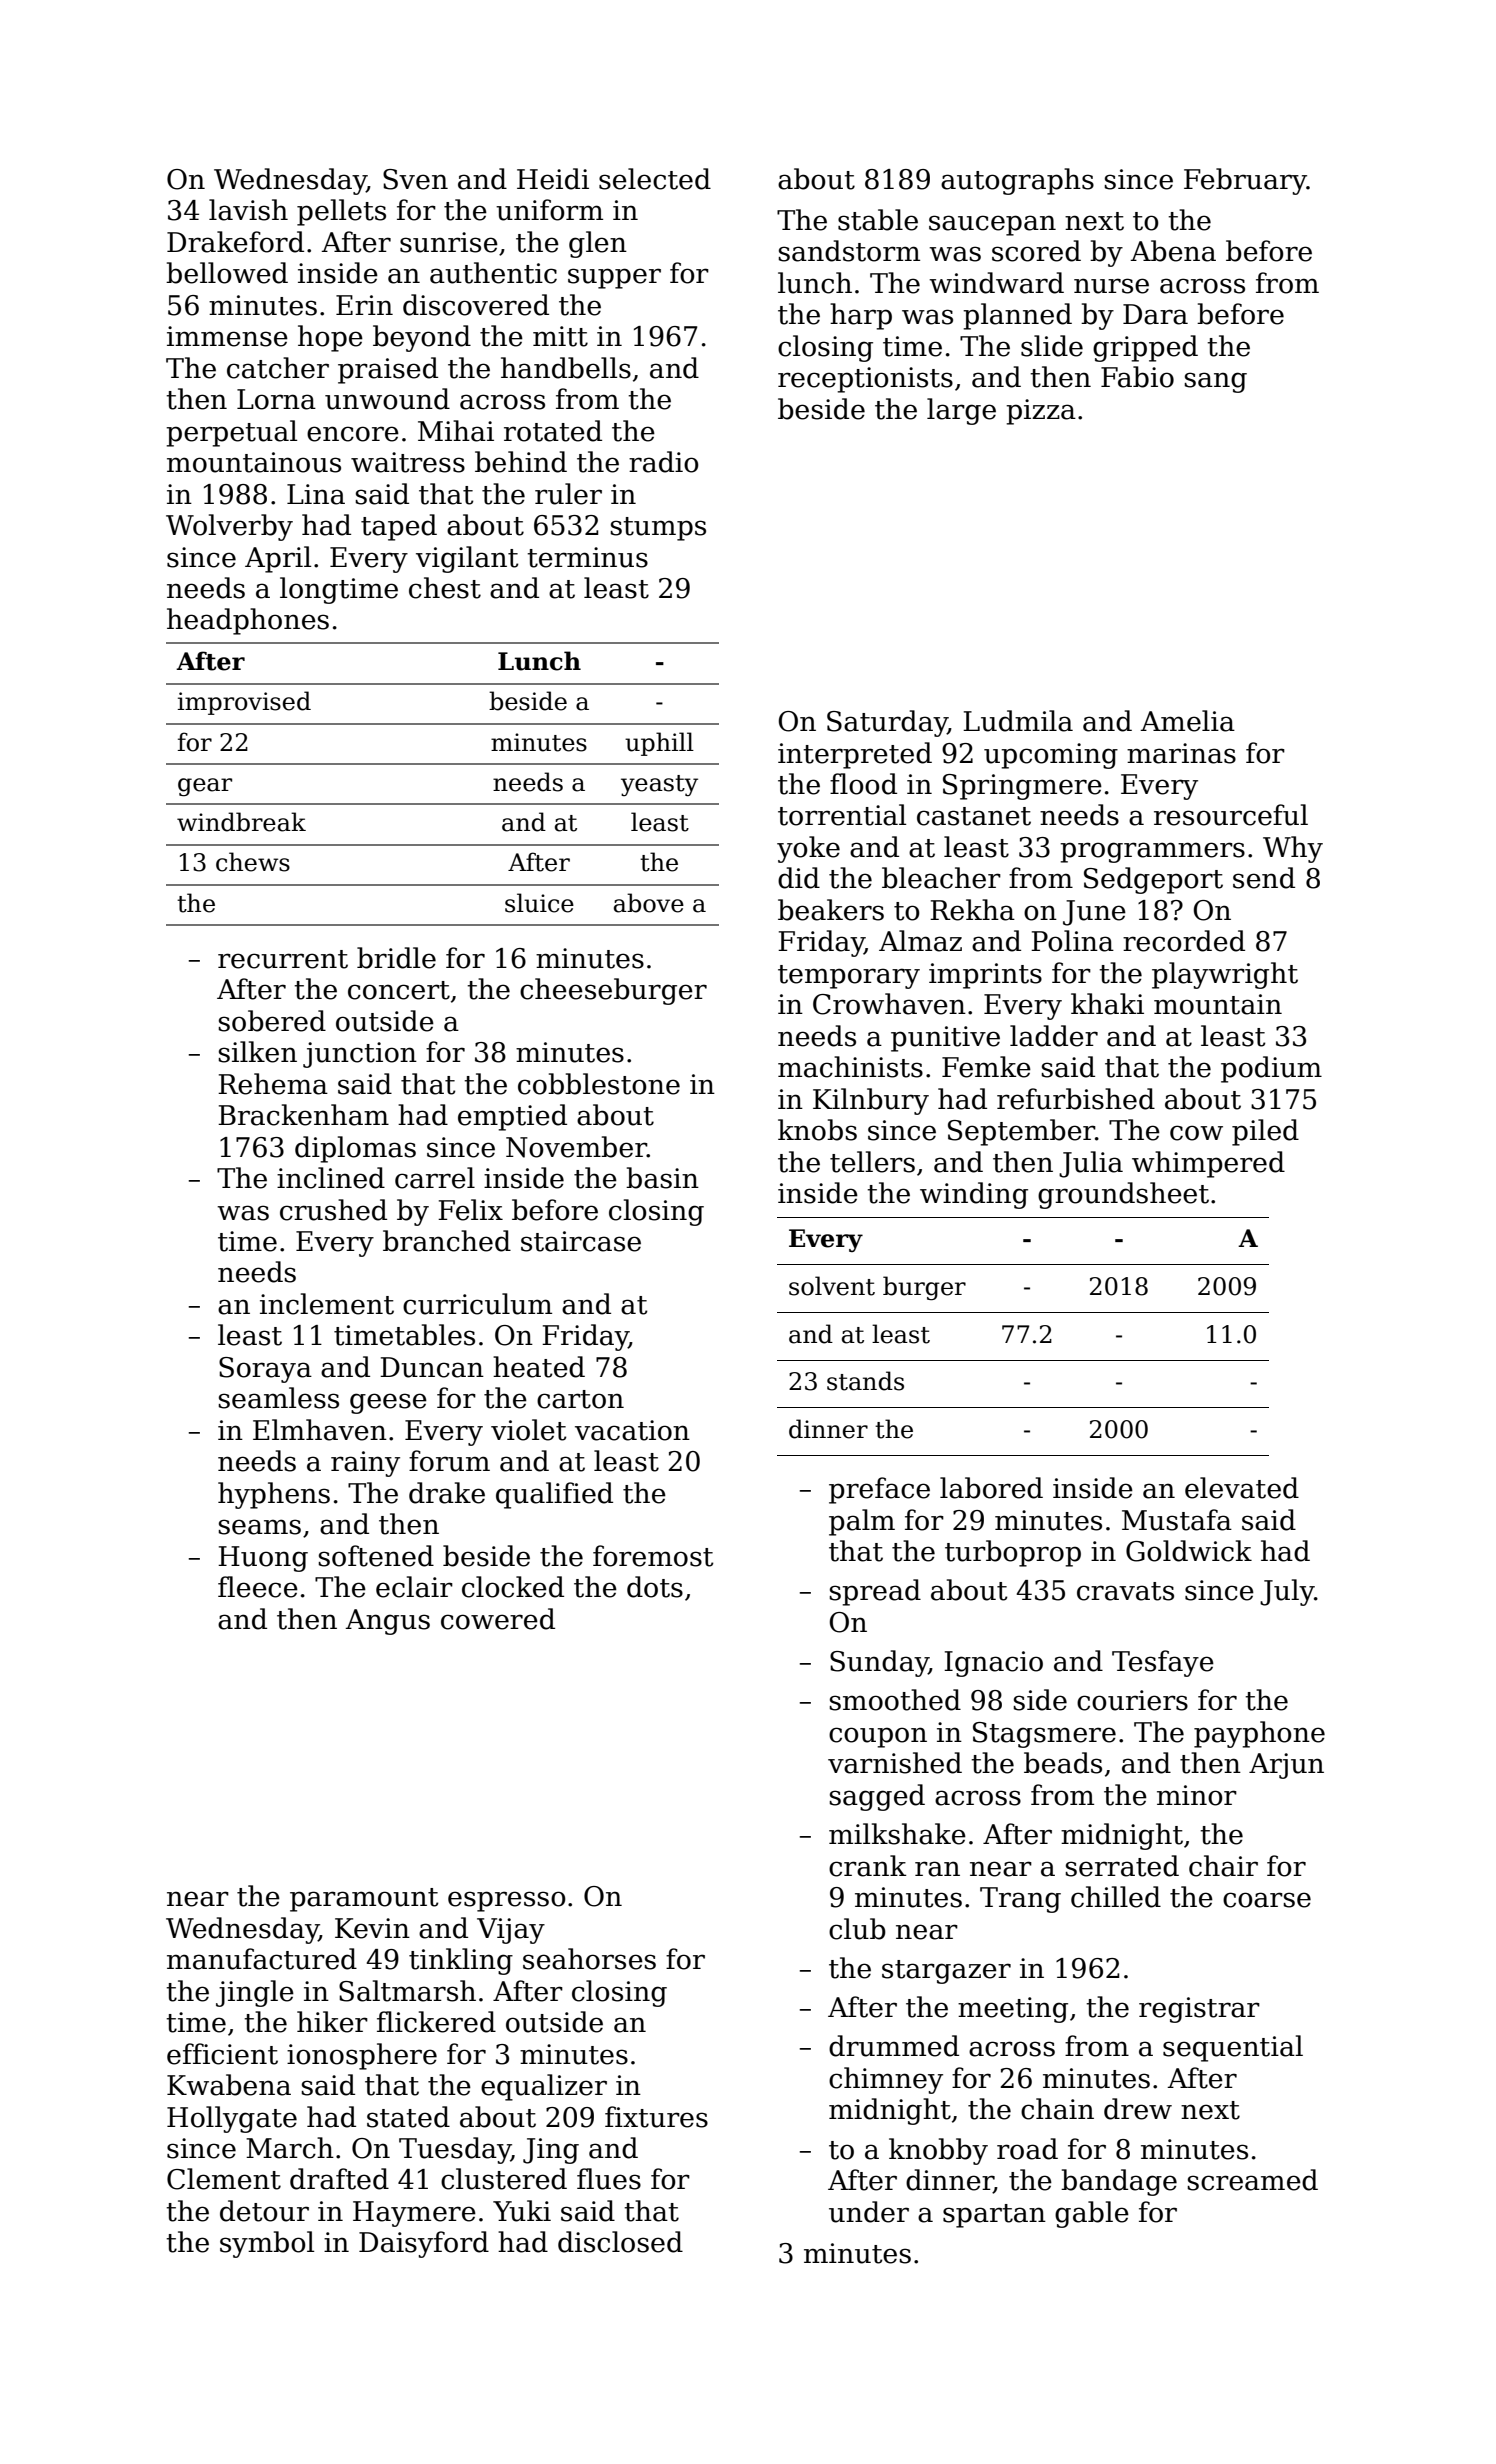 The height and width of the page is (2464, 1496). What do you see at coordinates (879, 1490) in the page?
I see `preface` at bounding box center [879, 1490].
